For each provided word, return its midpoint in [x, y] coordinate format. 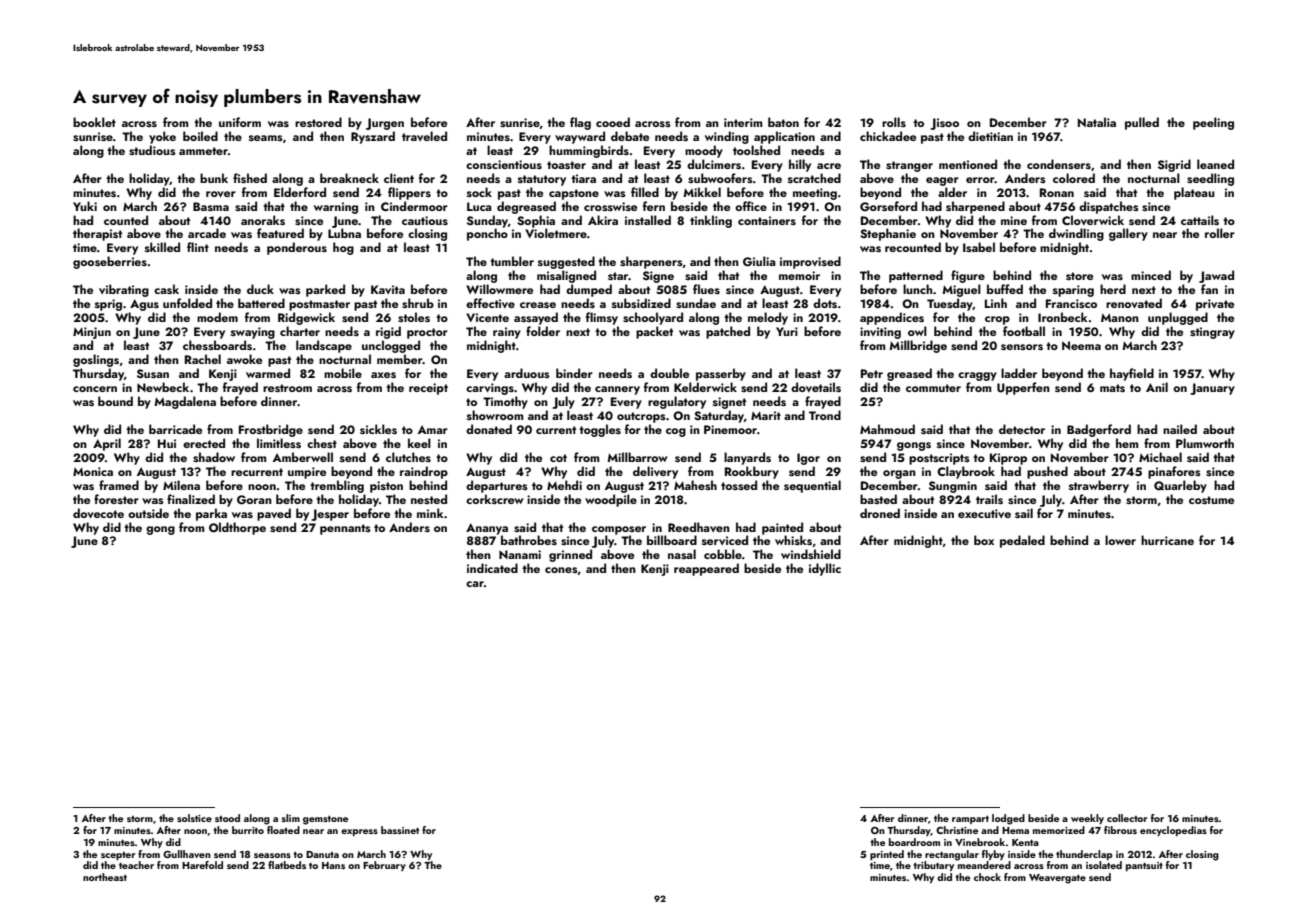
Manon [1120, 317]
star [618, 276]
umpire [307, 473]
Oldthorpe [237, 528]
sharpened [975, 207]
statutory [542, 180]
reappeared [706, 569]
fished [250, 178]
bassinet [400, 830]
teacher [136, 865]
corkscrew [495, 499]
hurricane [1167, 540]
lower [1120, 540]
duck [260, 289]
